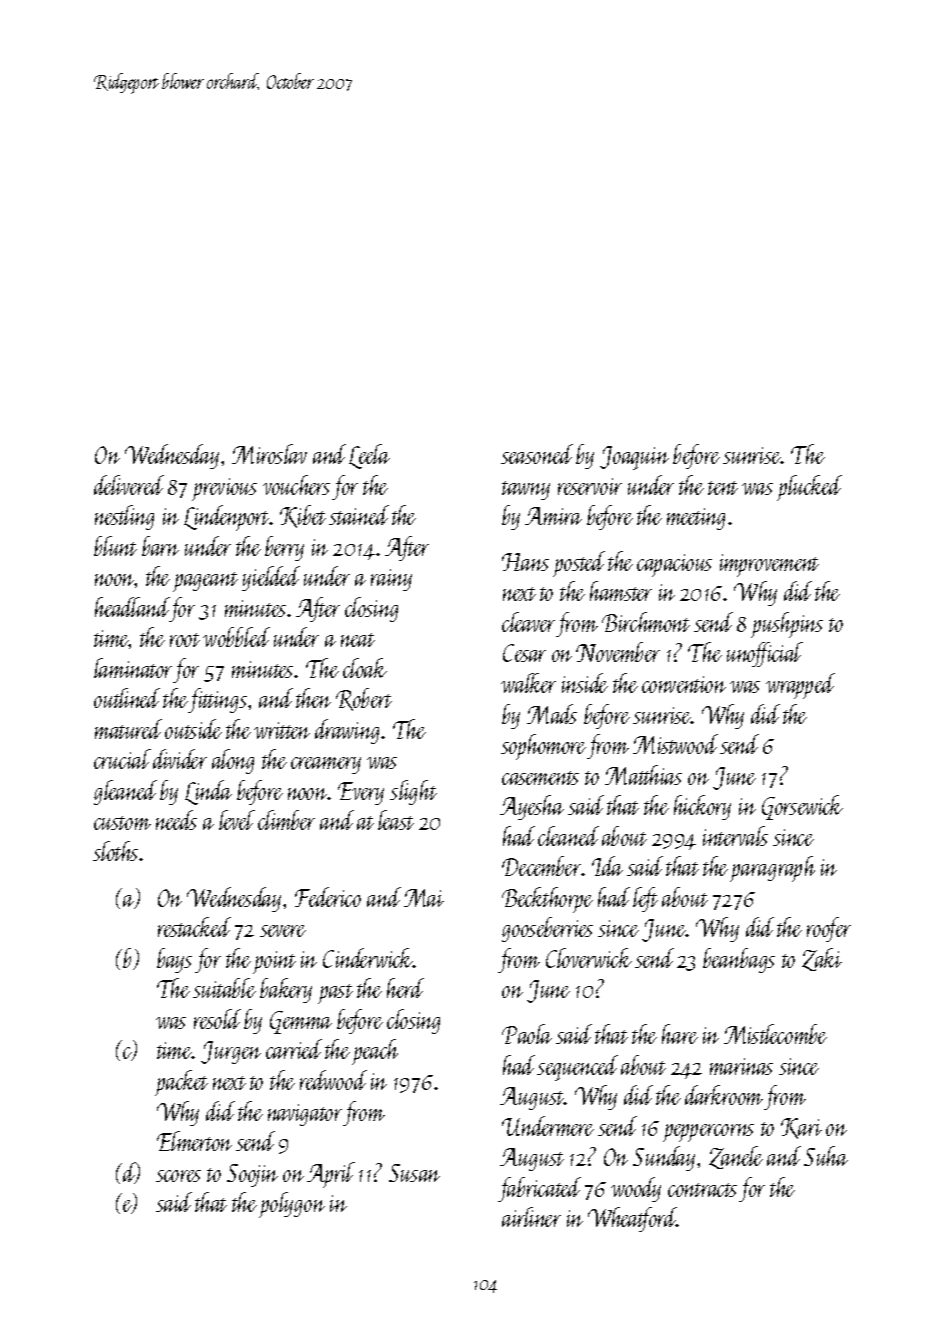 The image size is (946, 1342). What do you see at coordinates (205, 582) in the screenshot?
I see `pageant` at bounding box center [205, 582].
